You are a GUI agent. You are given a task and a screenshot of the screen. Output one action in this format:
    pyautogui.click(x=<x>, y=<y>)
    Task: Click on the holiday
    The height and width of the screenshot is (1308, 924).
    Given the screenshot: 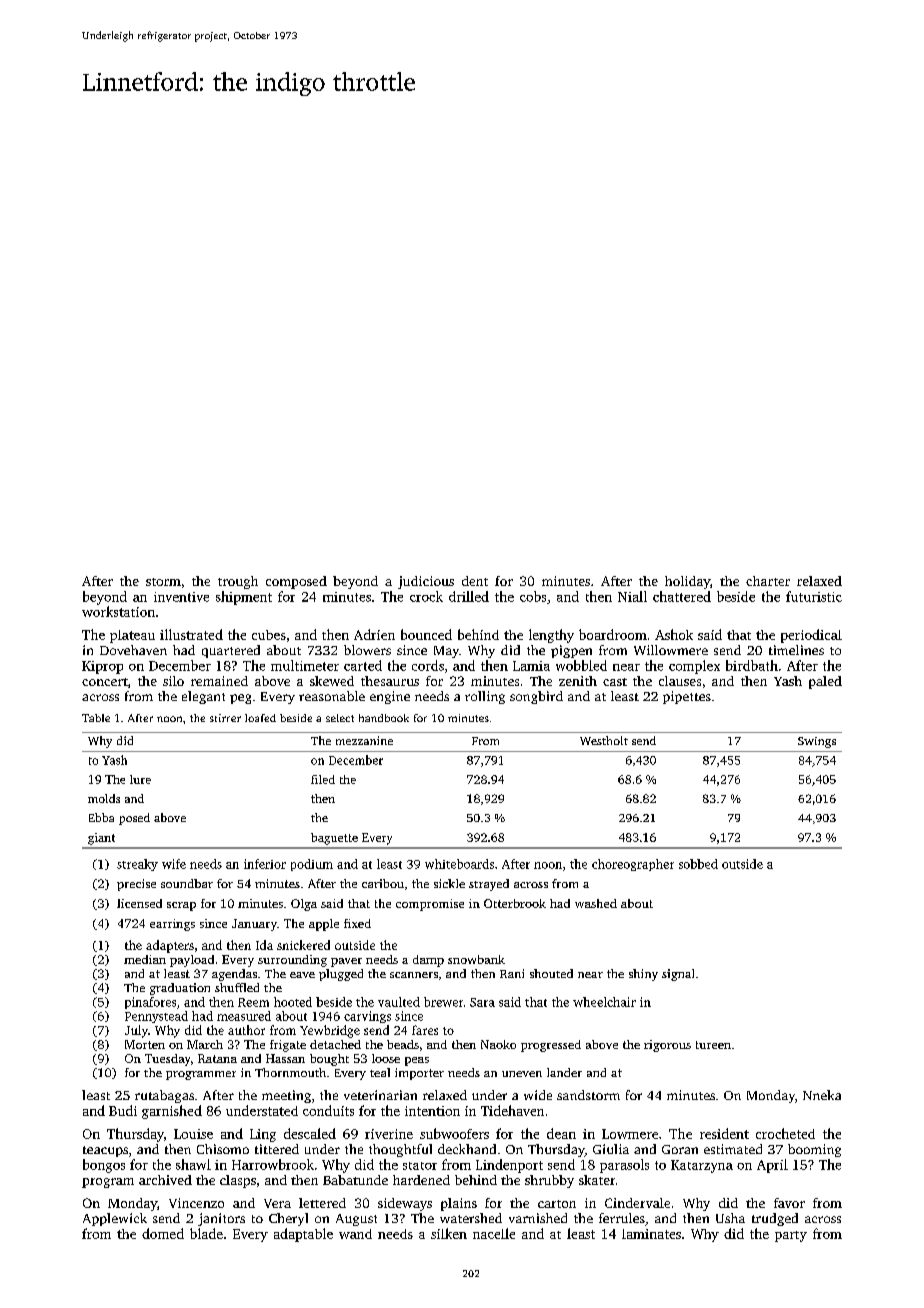 What is the action you would take?
    pyautogui.click(x=687, y=582)
